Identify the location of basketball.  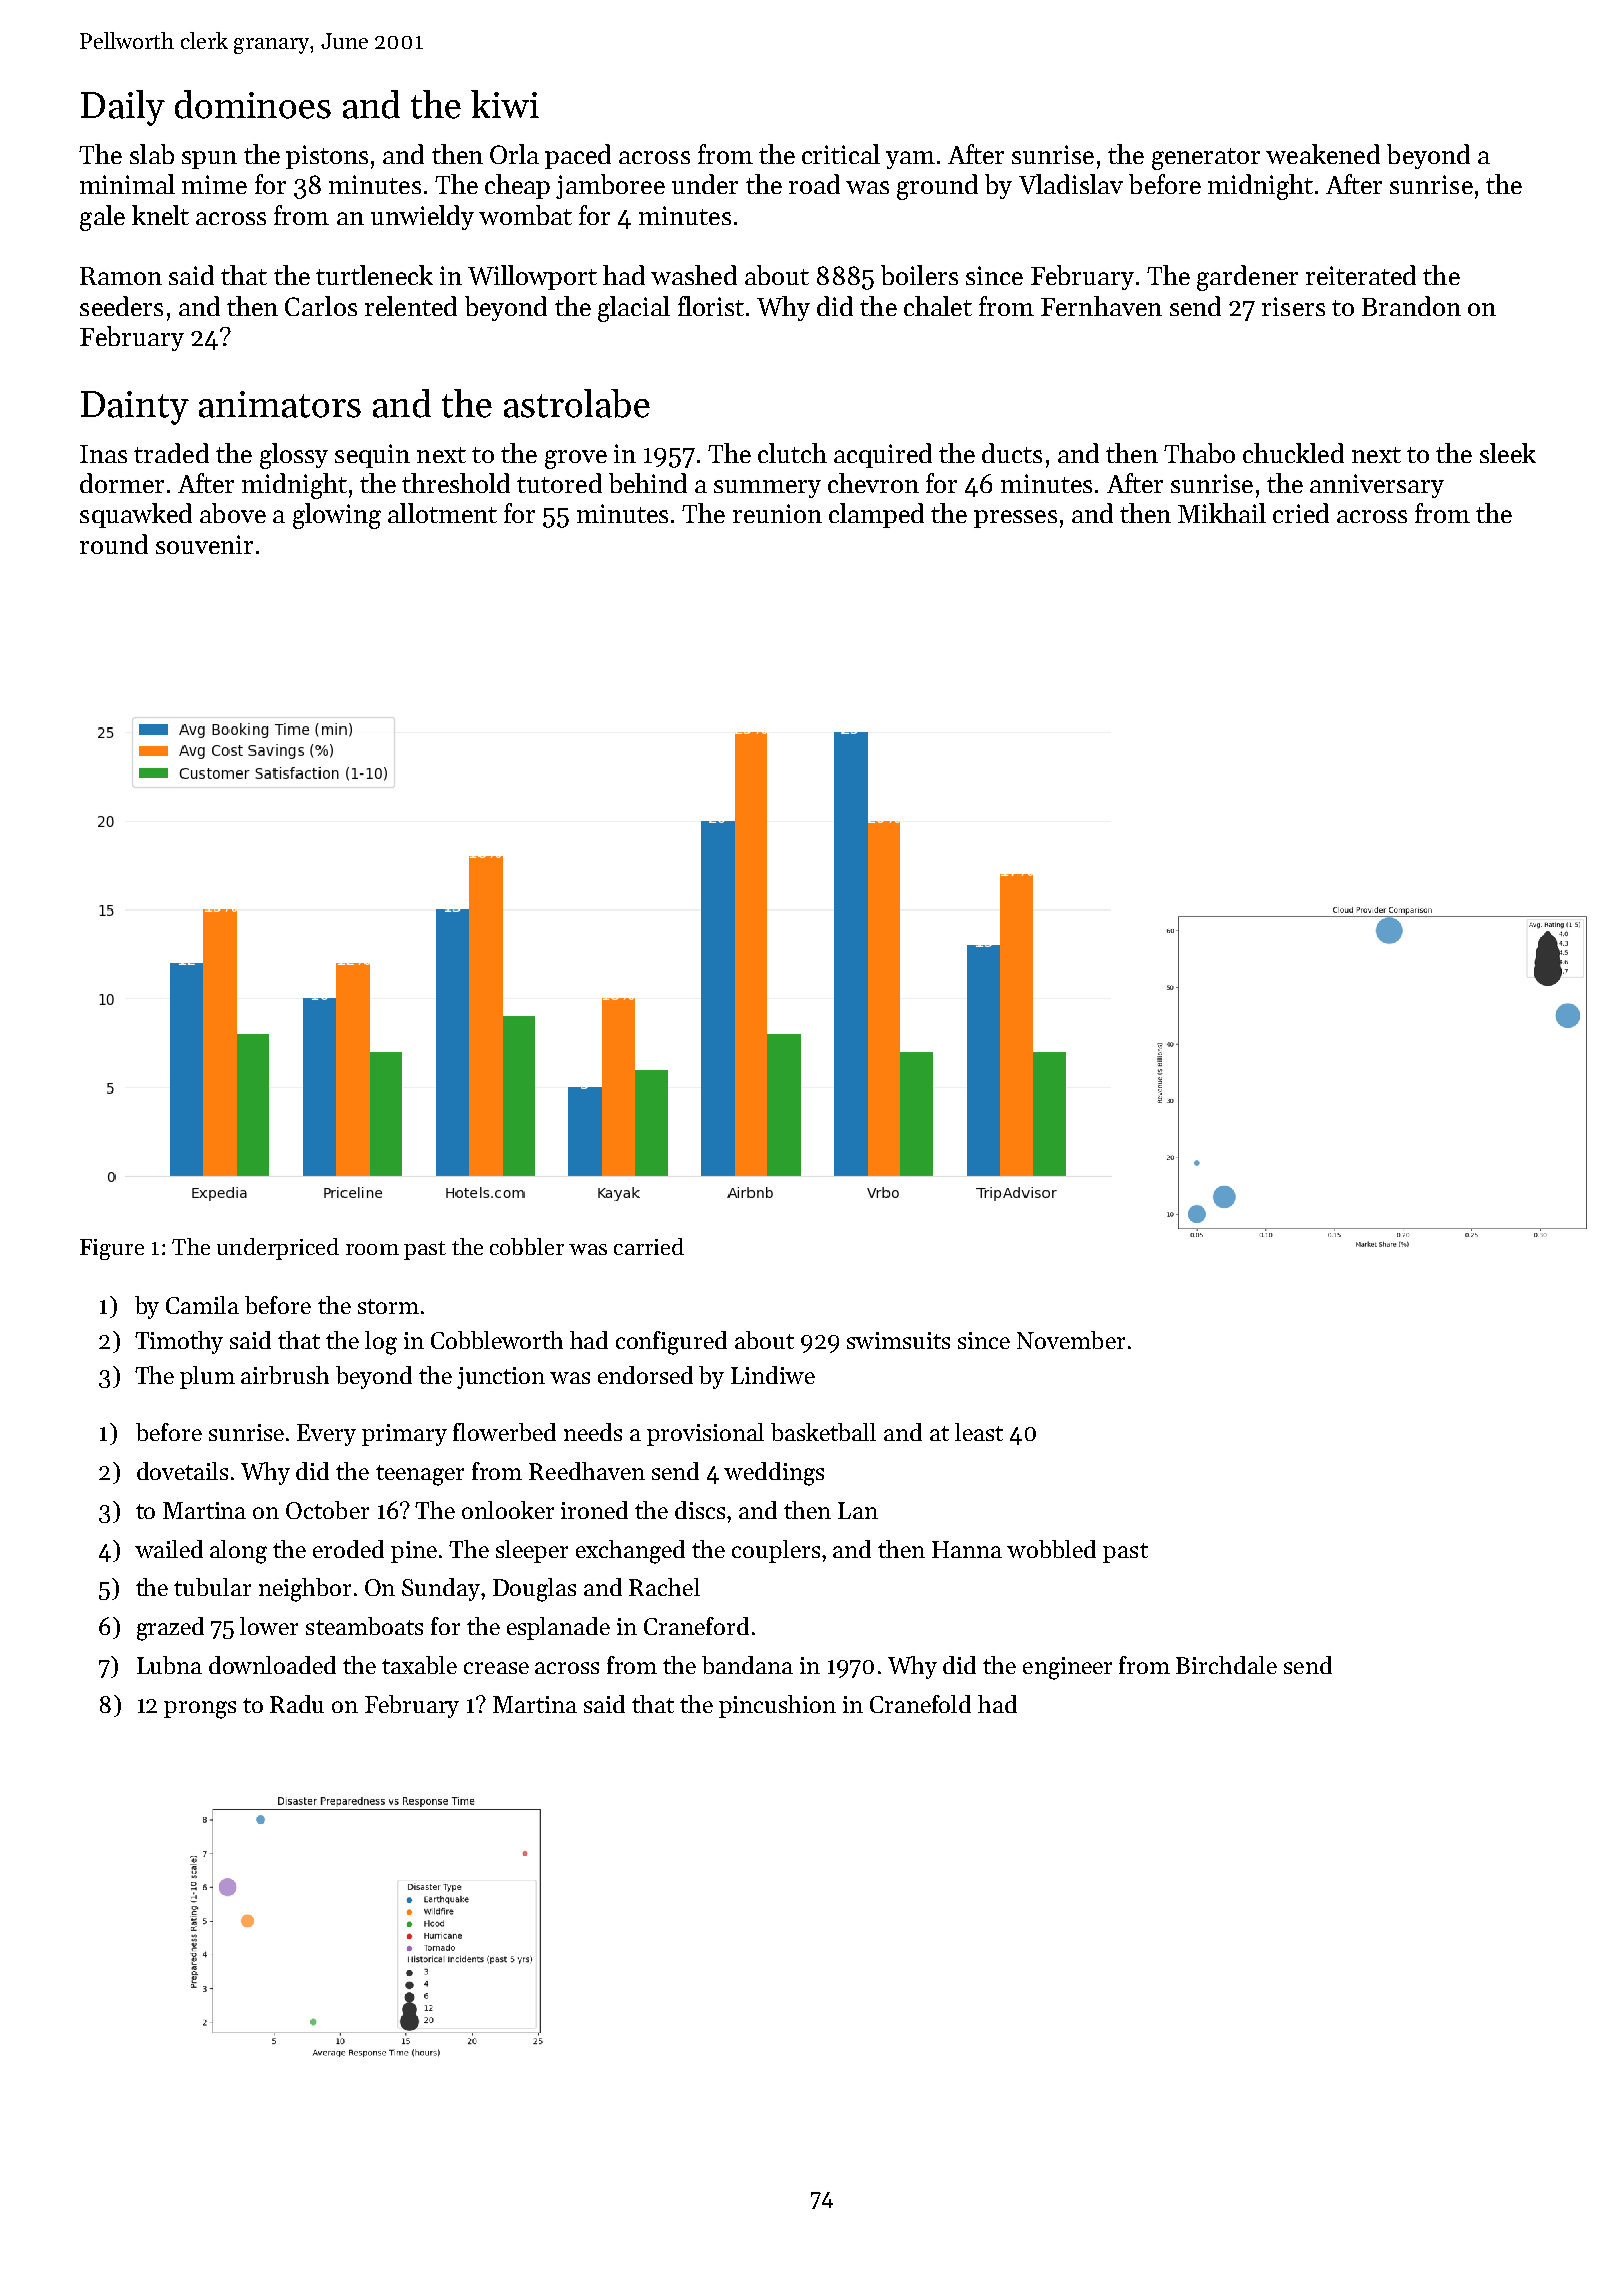
(823, 1432).
